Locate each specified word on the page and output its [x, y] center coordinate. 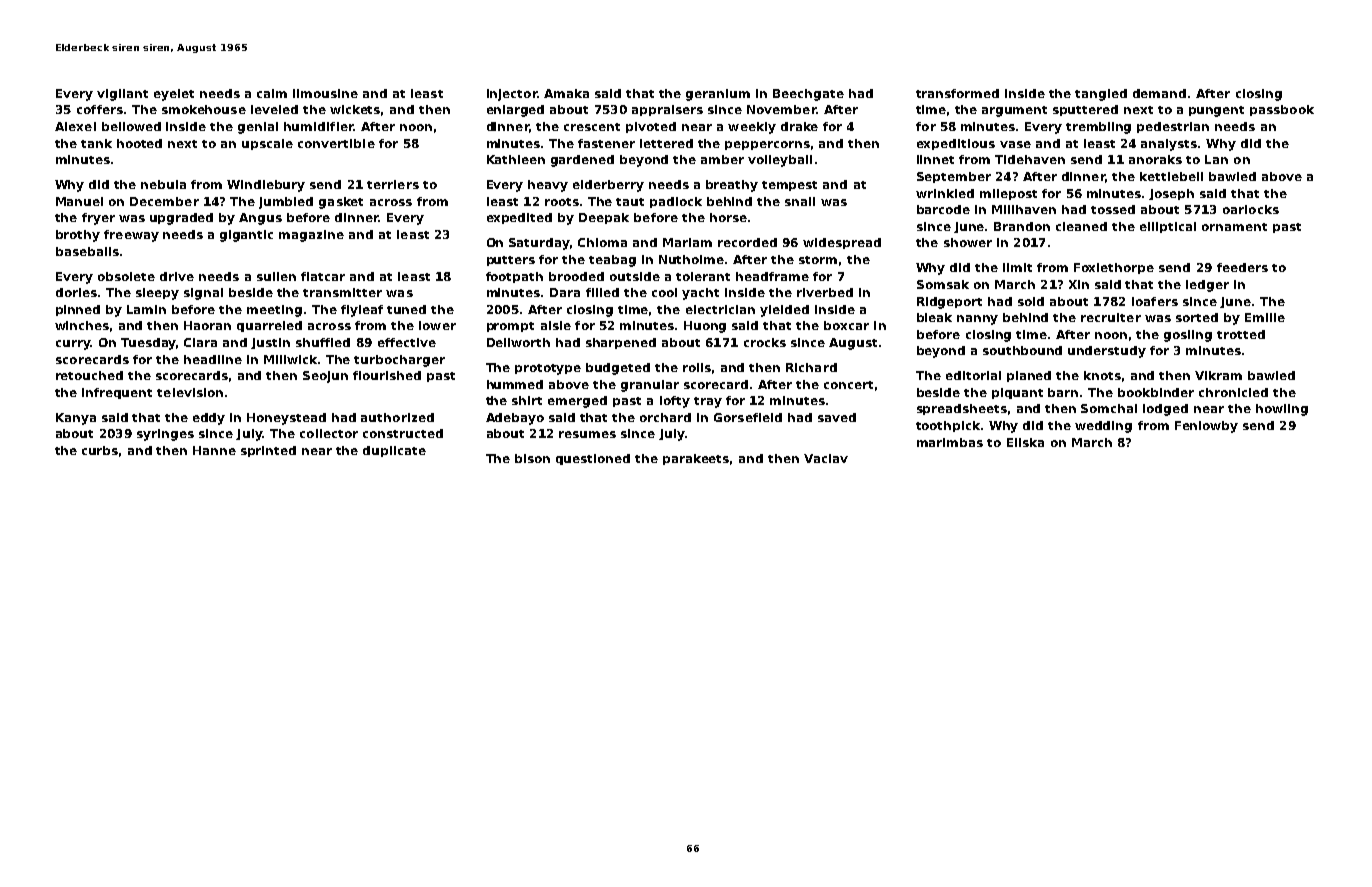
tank [96, 143]
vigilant [122, 95]
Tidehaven [1030, 159]
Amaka [566, 93]
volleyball [780, 161]
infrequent [117, 393]
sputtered [1085, 110]
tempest [789, 186]
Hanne [214, 450]
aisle [556, 325]
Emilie [1265, 317]
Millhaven [1024, 209]
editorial [973, 375]
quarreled [269, 326]
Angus [260, 219]
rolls [697, 367]
